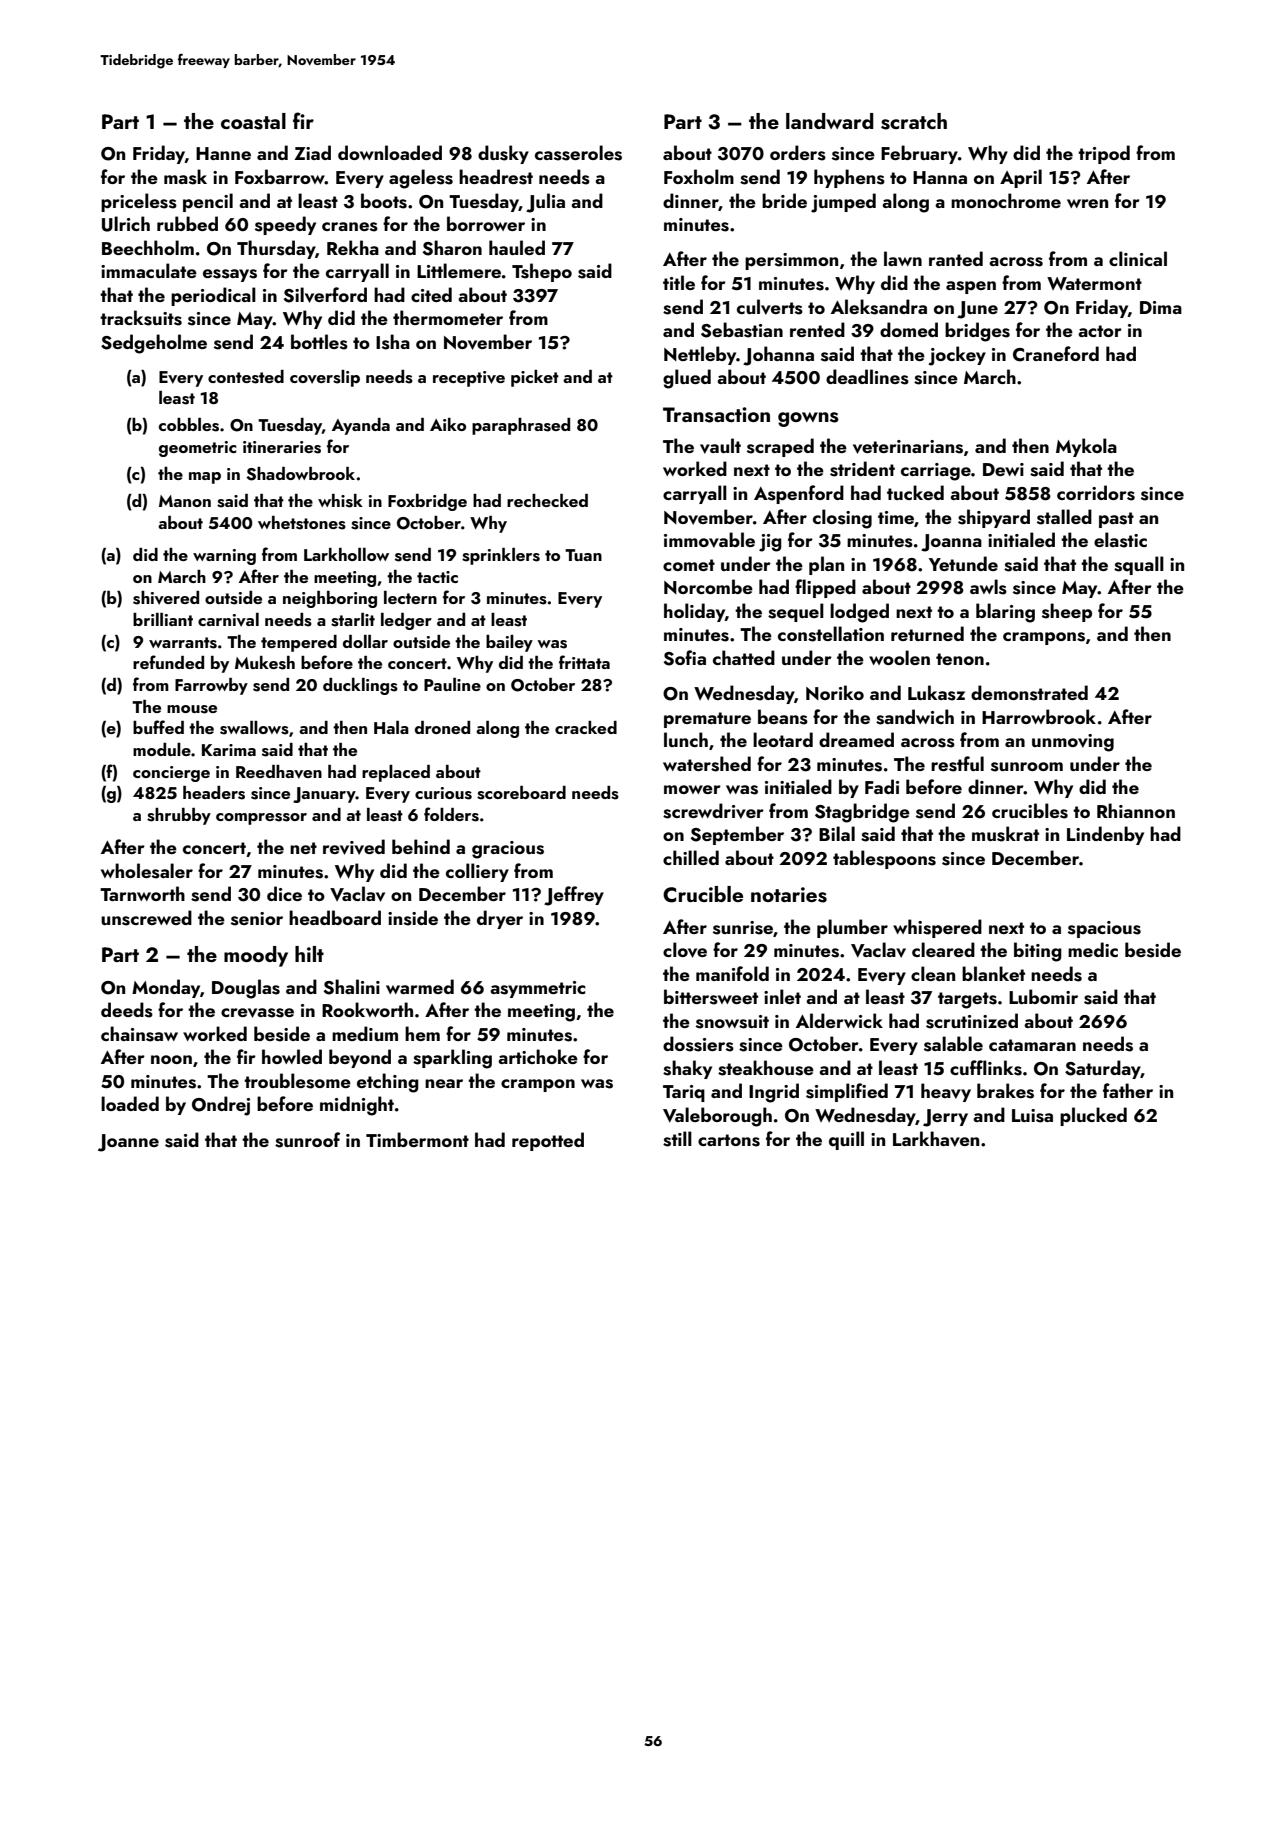  I want to click on Joanne, so click(128, 1143).
